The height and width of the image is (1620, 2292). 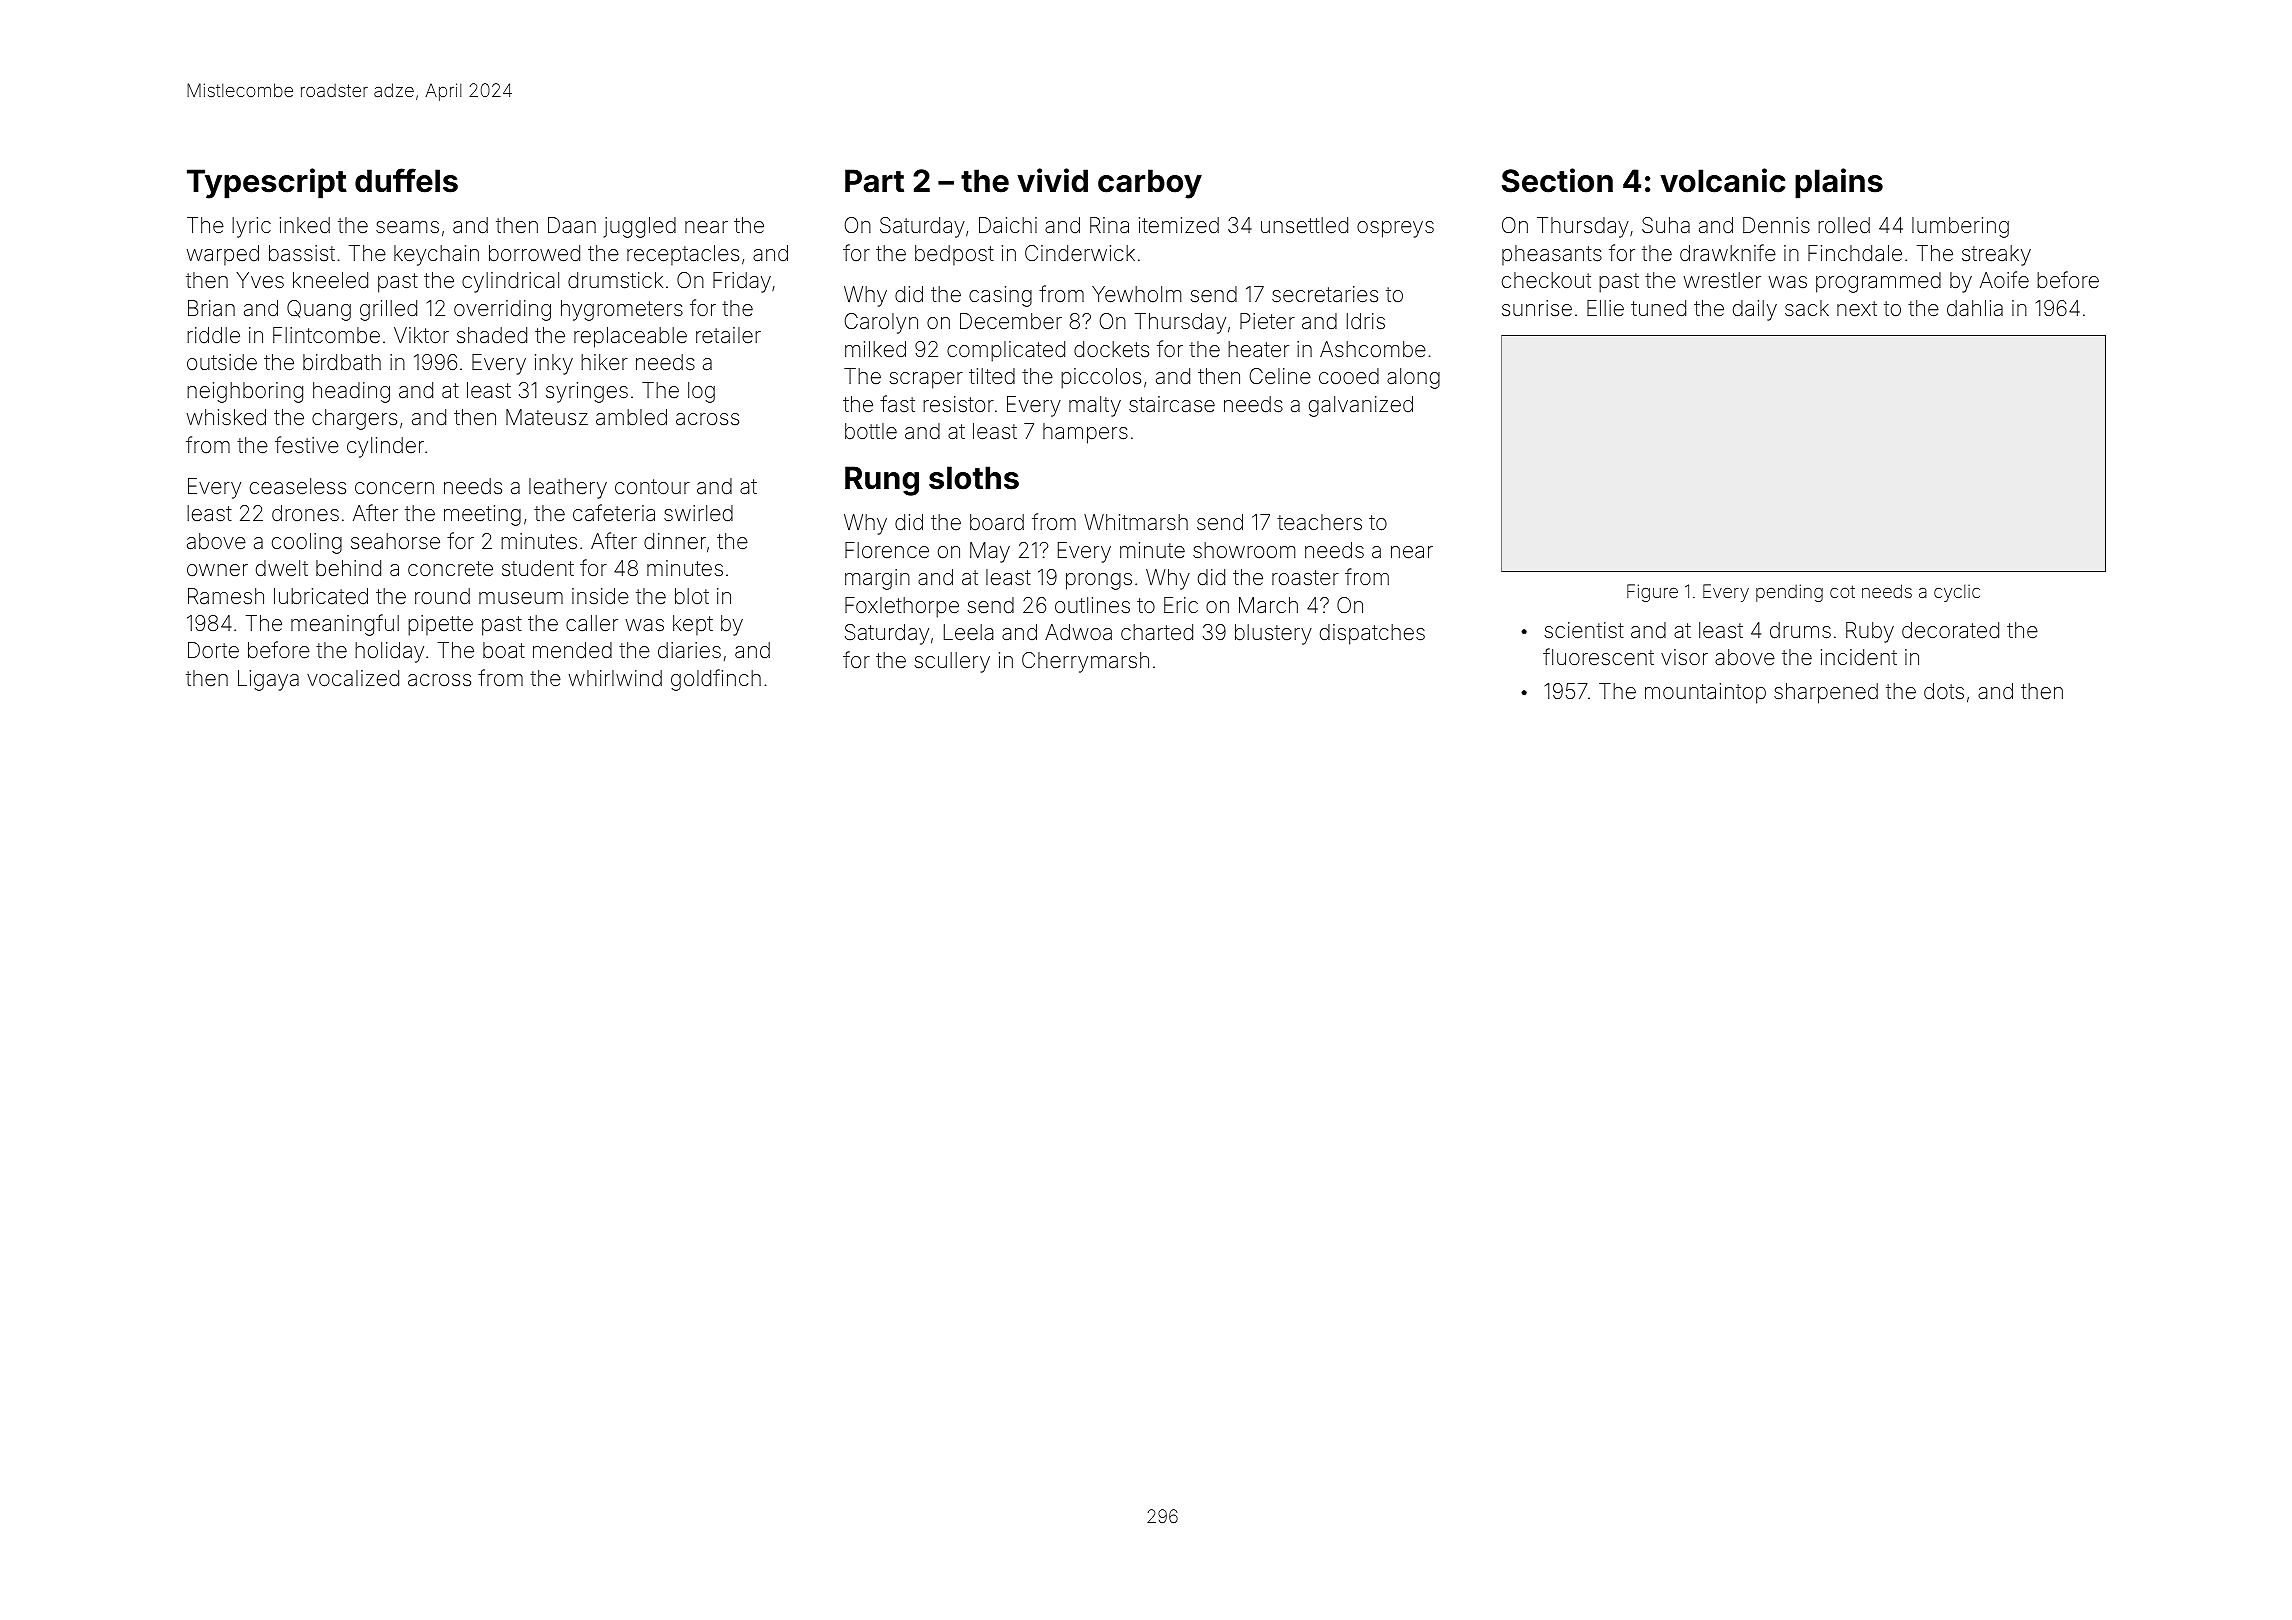 What do you see at coordinates (353, 678) in the image?
I see `vocalized` at bounding box center [353, 678].
